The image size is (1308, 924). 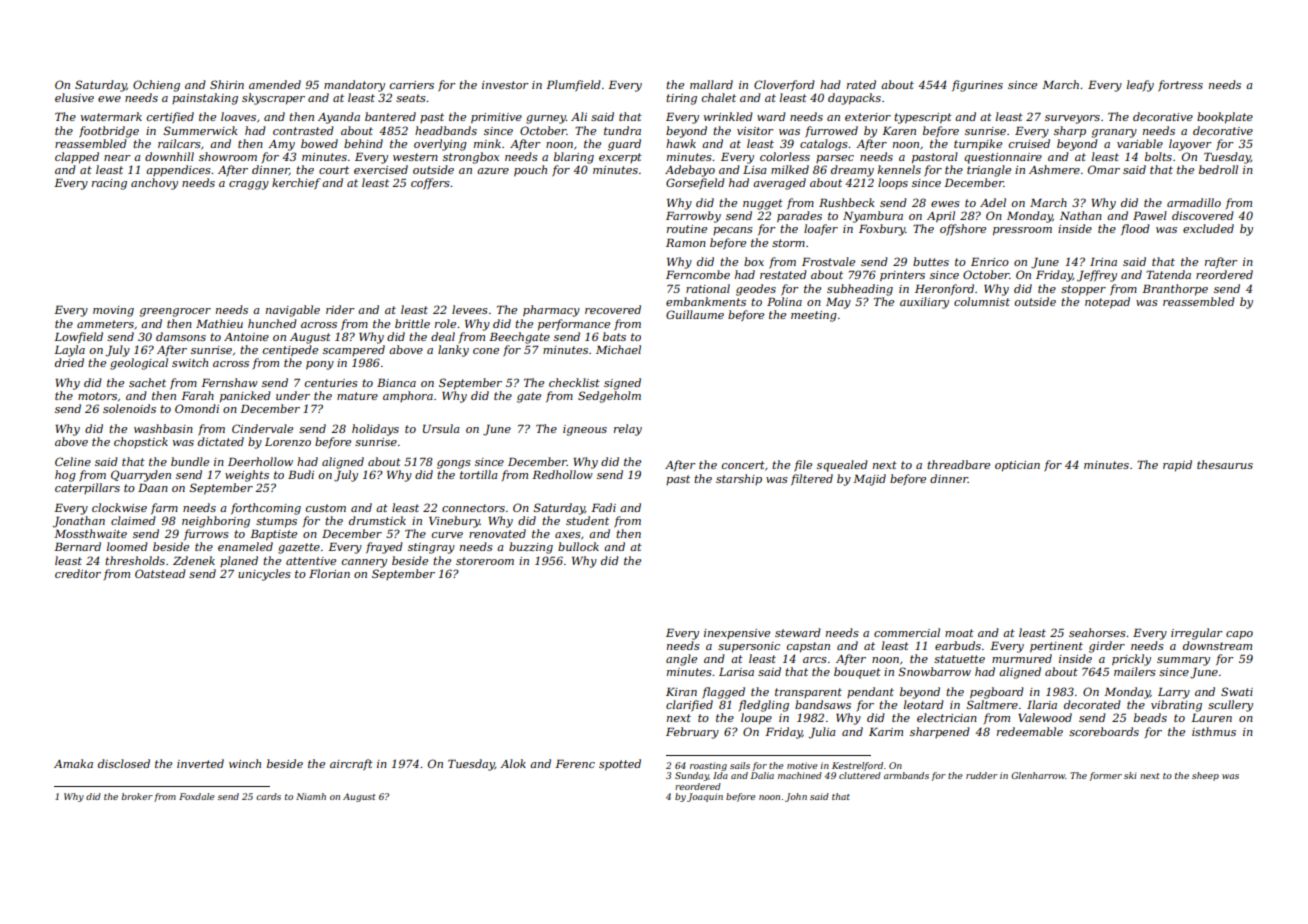 What do you see at coordinates (377, 520) in the document?
I see `drumstick` at bounding box center [377, 520].
